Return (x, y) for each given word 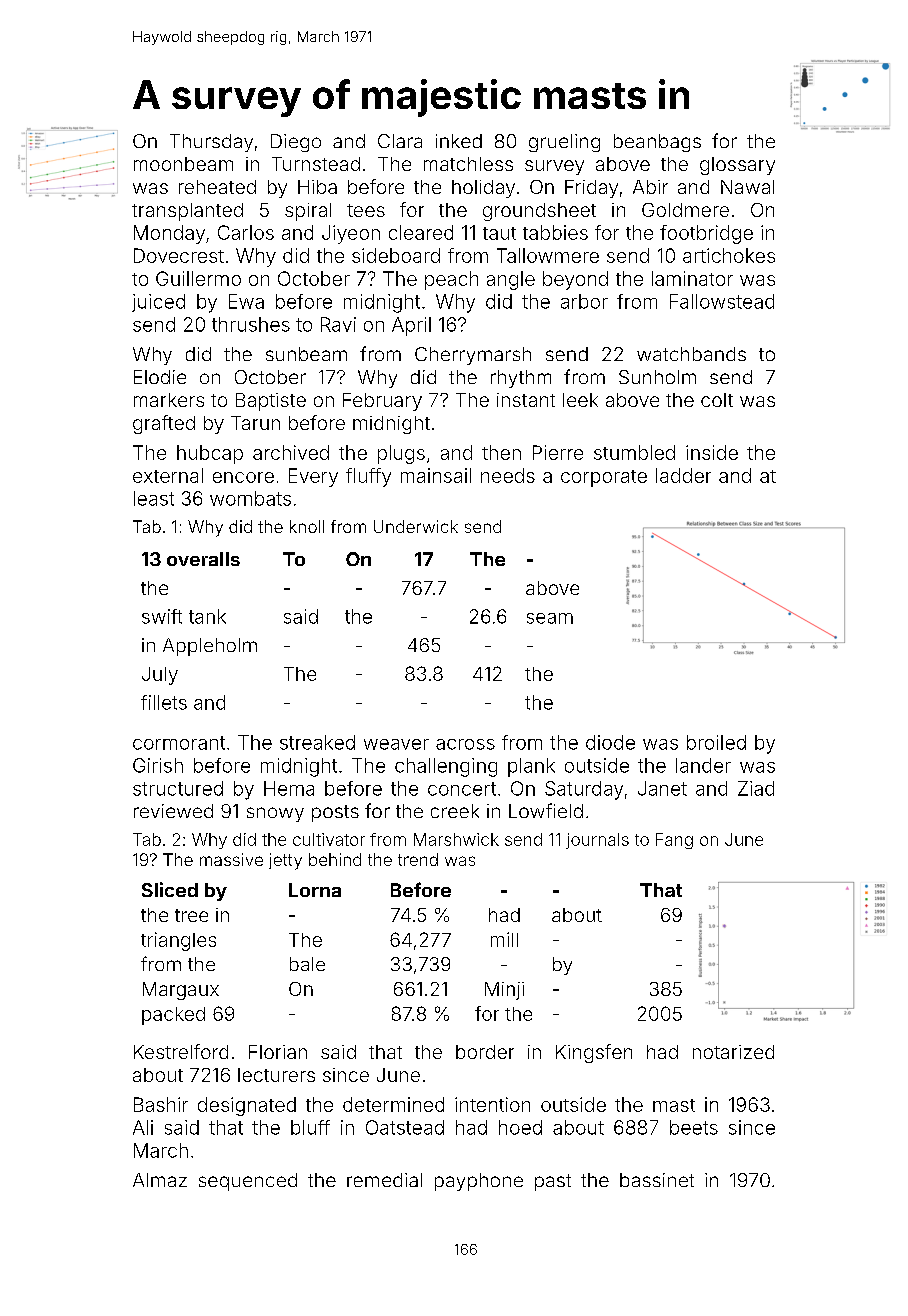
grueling (564, 143)
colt (717, 400)
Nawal (747, 187)
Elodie (160, 377)
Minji (504, 991)
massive (231, 859)
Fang (674, 841)
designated (247, 1106)
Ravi (338, 324)
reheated (217, 187)
